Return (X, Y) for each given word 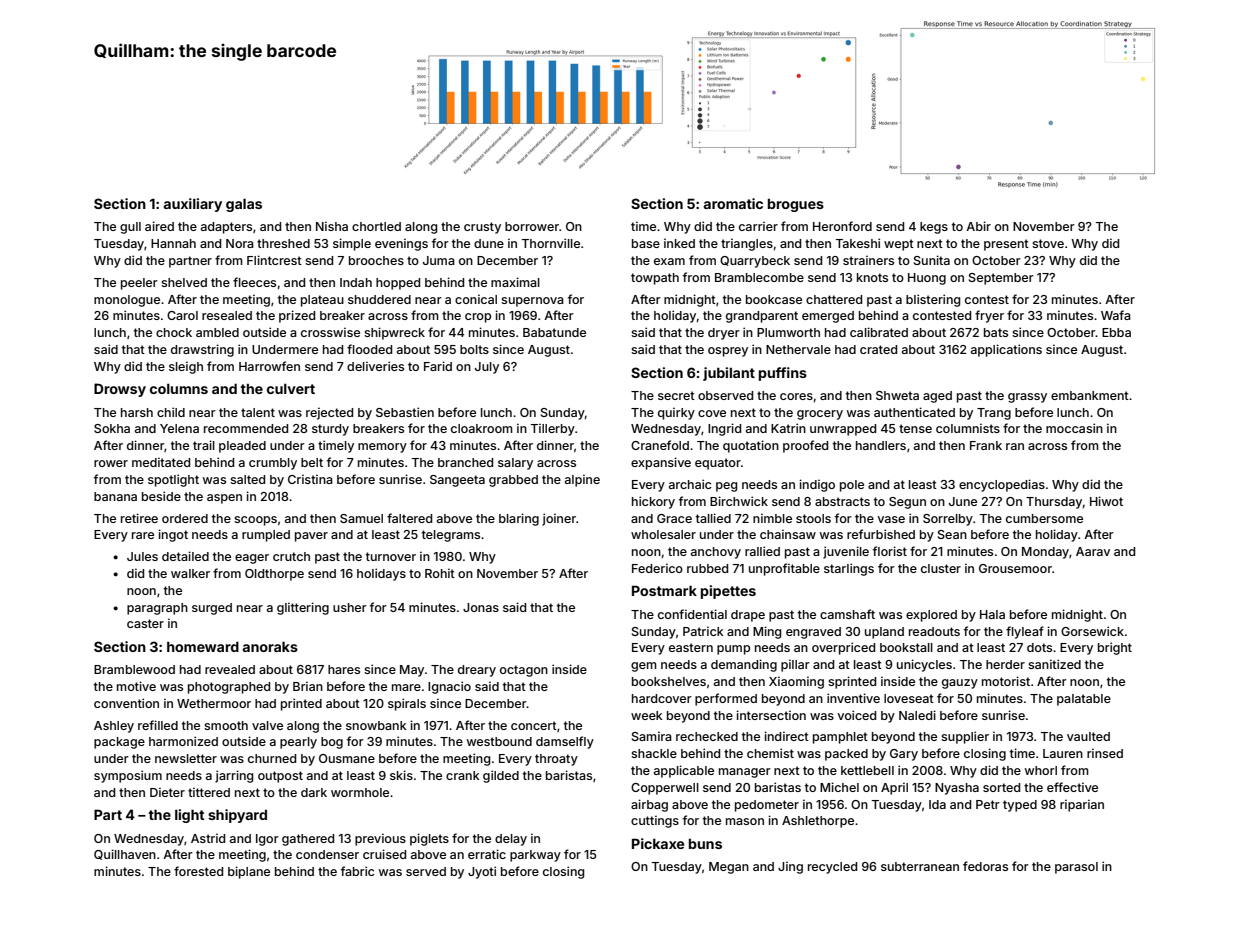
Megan (729, 868)
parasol (1076, 868)
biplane (249, 872)
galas (244, 205)
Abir (978, 226)
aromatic (733, 203)
